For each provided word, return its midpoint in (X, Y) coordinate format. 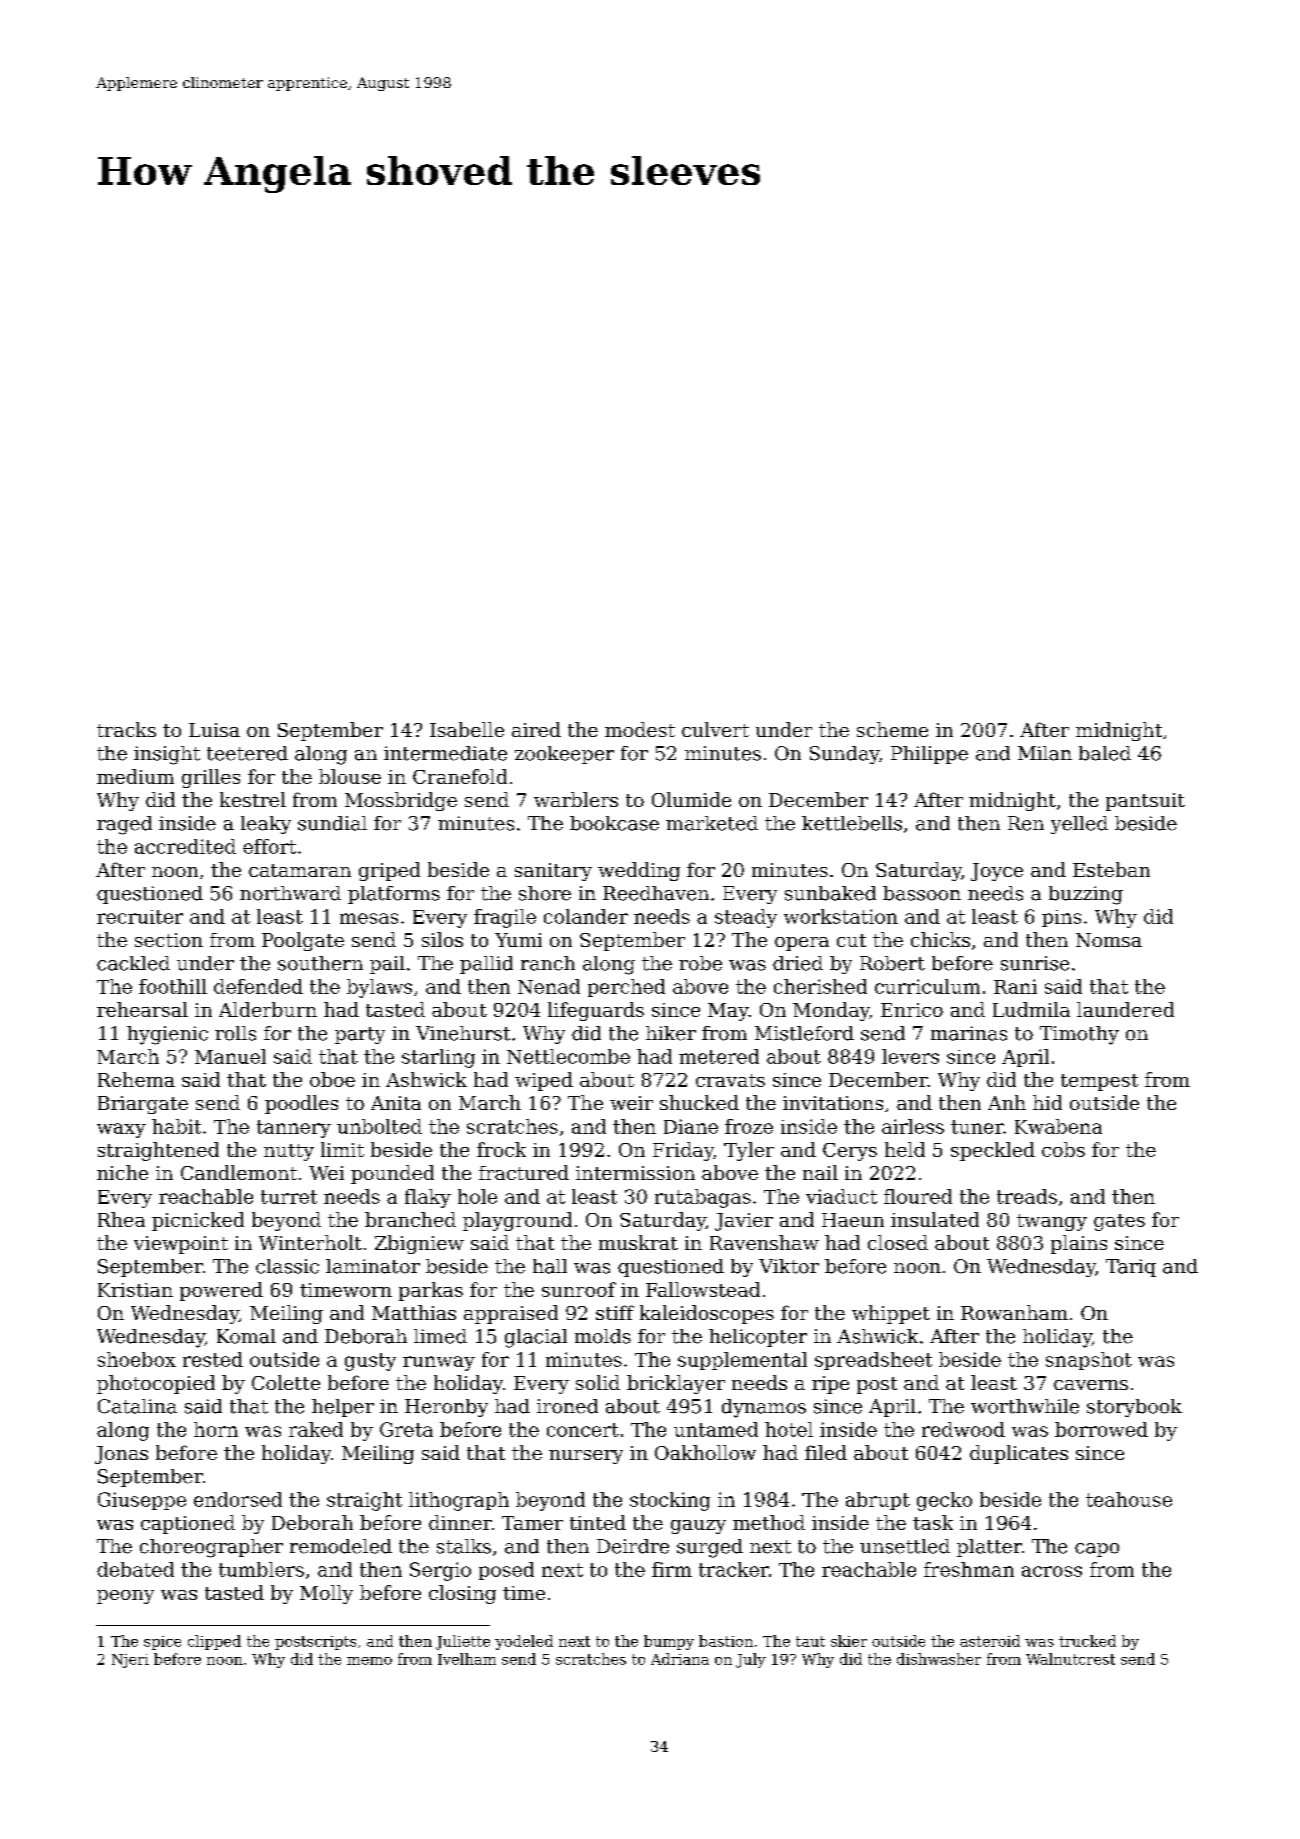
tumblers (261, 1569)
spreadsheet (873, 1361)
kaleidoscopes (707, 1314)
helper (343, 1408)
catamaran (300, 870)
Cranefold (460, 776)
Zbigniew (419, 1244)
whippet (891, 1314)
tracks (126, 729)
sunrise (1035, 963)
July (751, 1660)
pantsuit (1145, 802)
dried (798, 963)
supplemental (742, 1361)
